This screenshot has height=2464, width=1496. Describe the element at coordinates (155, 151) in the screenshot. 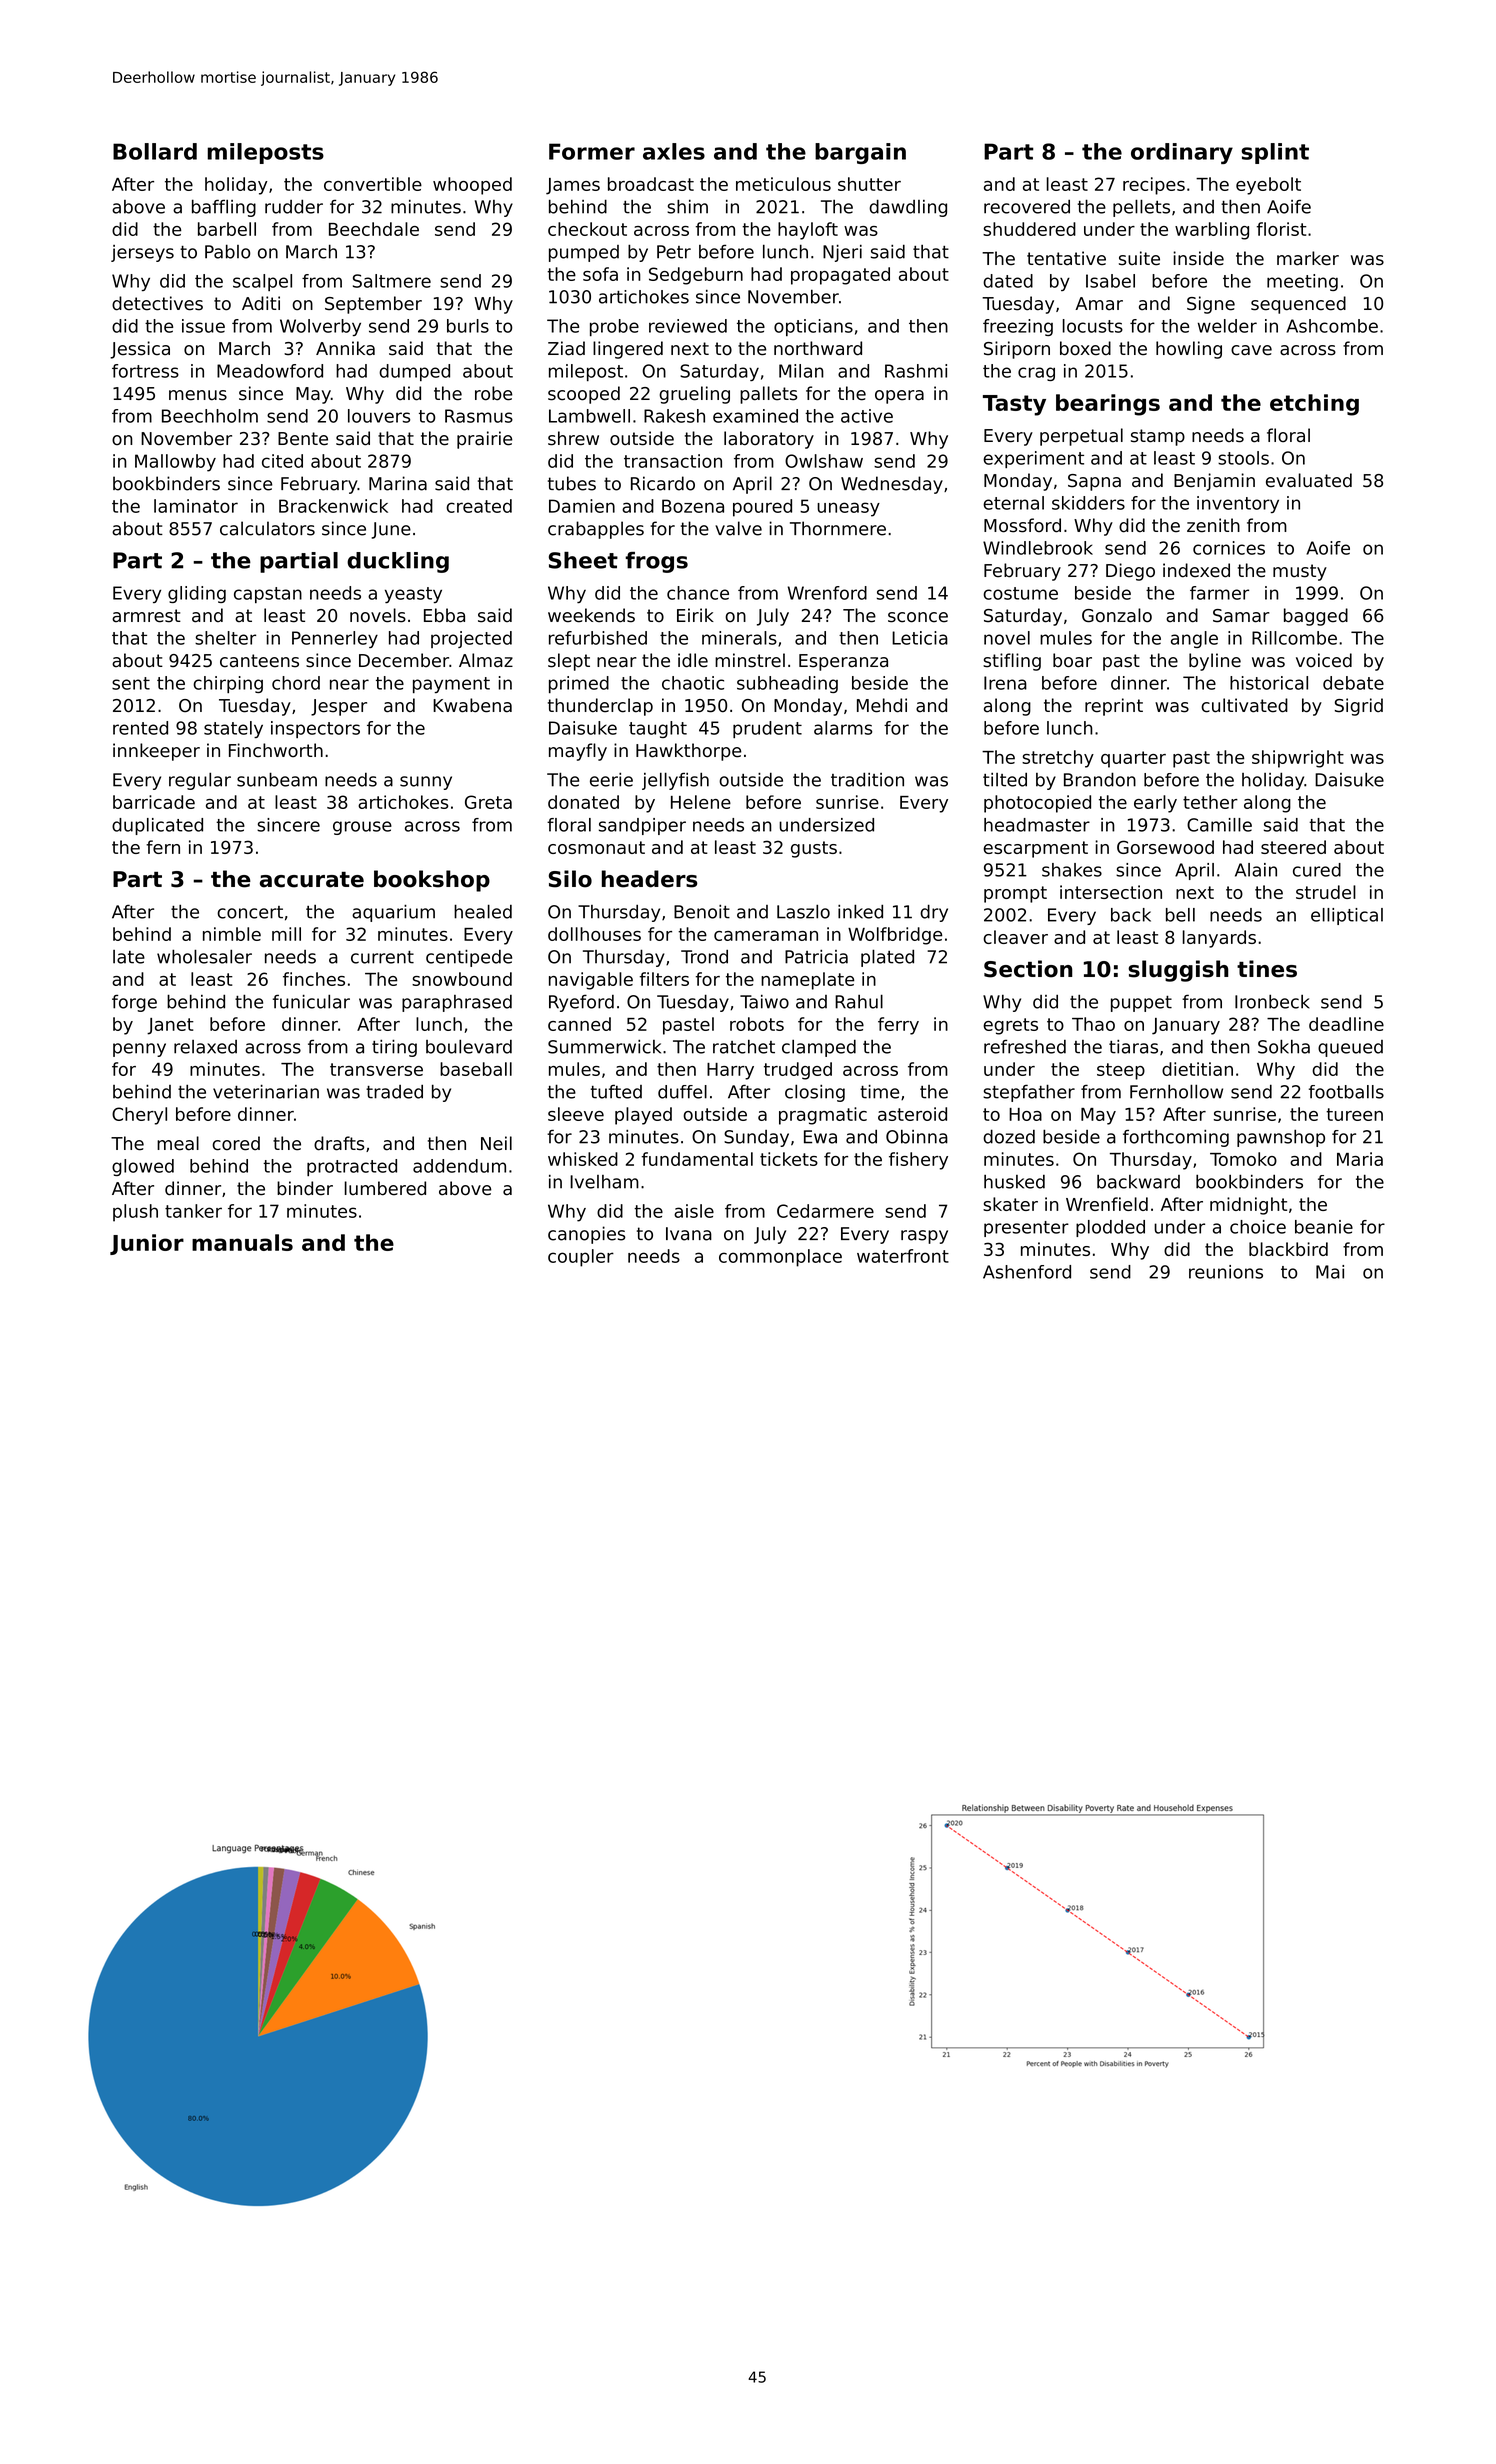

I see `Bollard` at that location.
